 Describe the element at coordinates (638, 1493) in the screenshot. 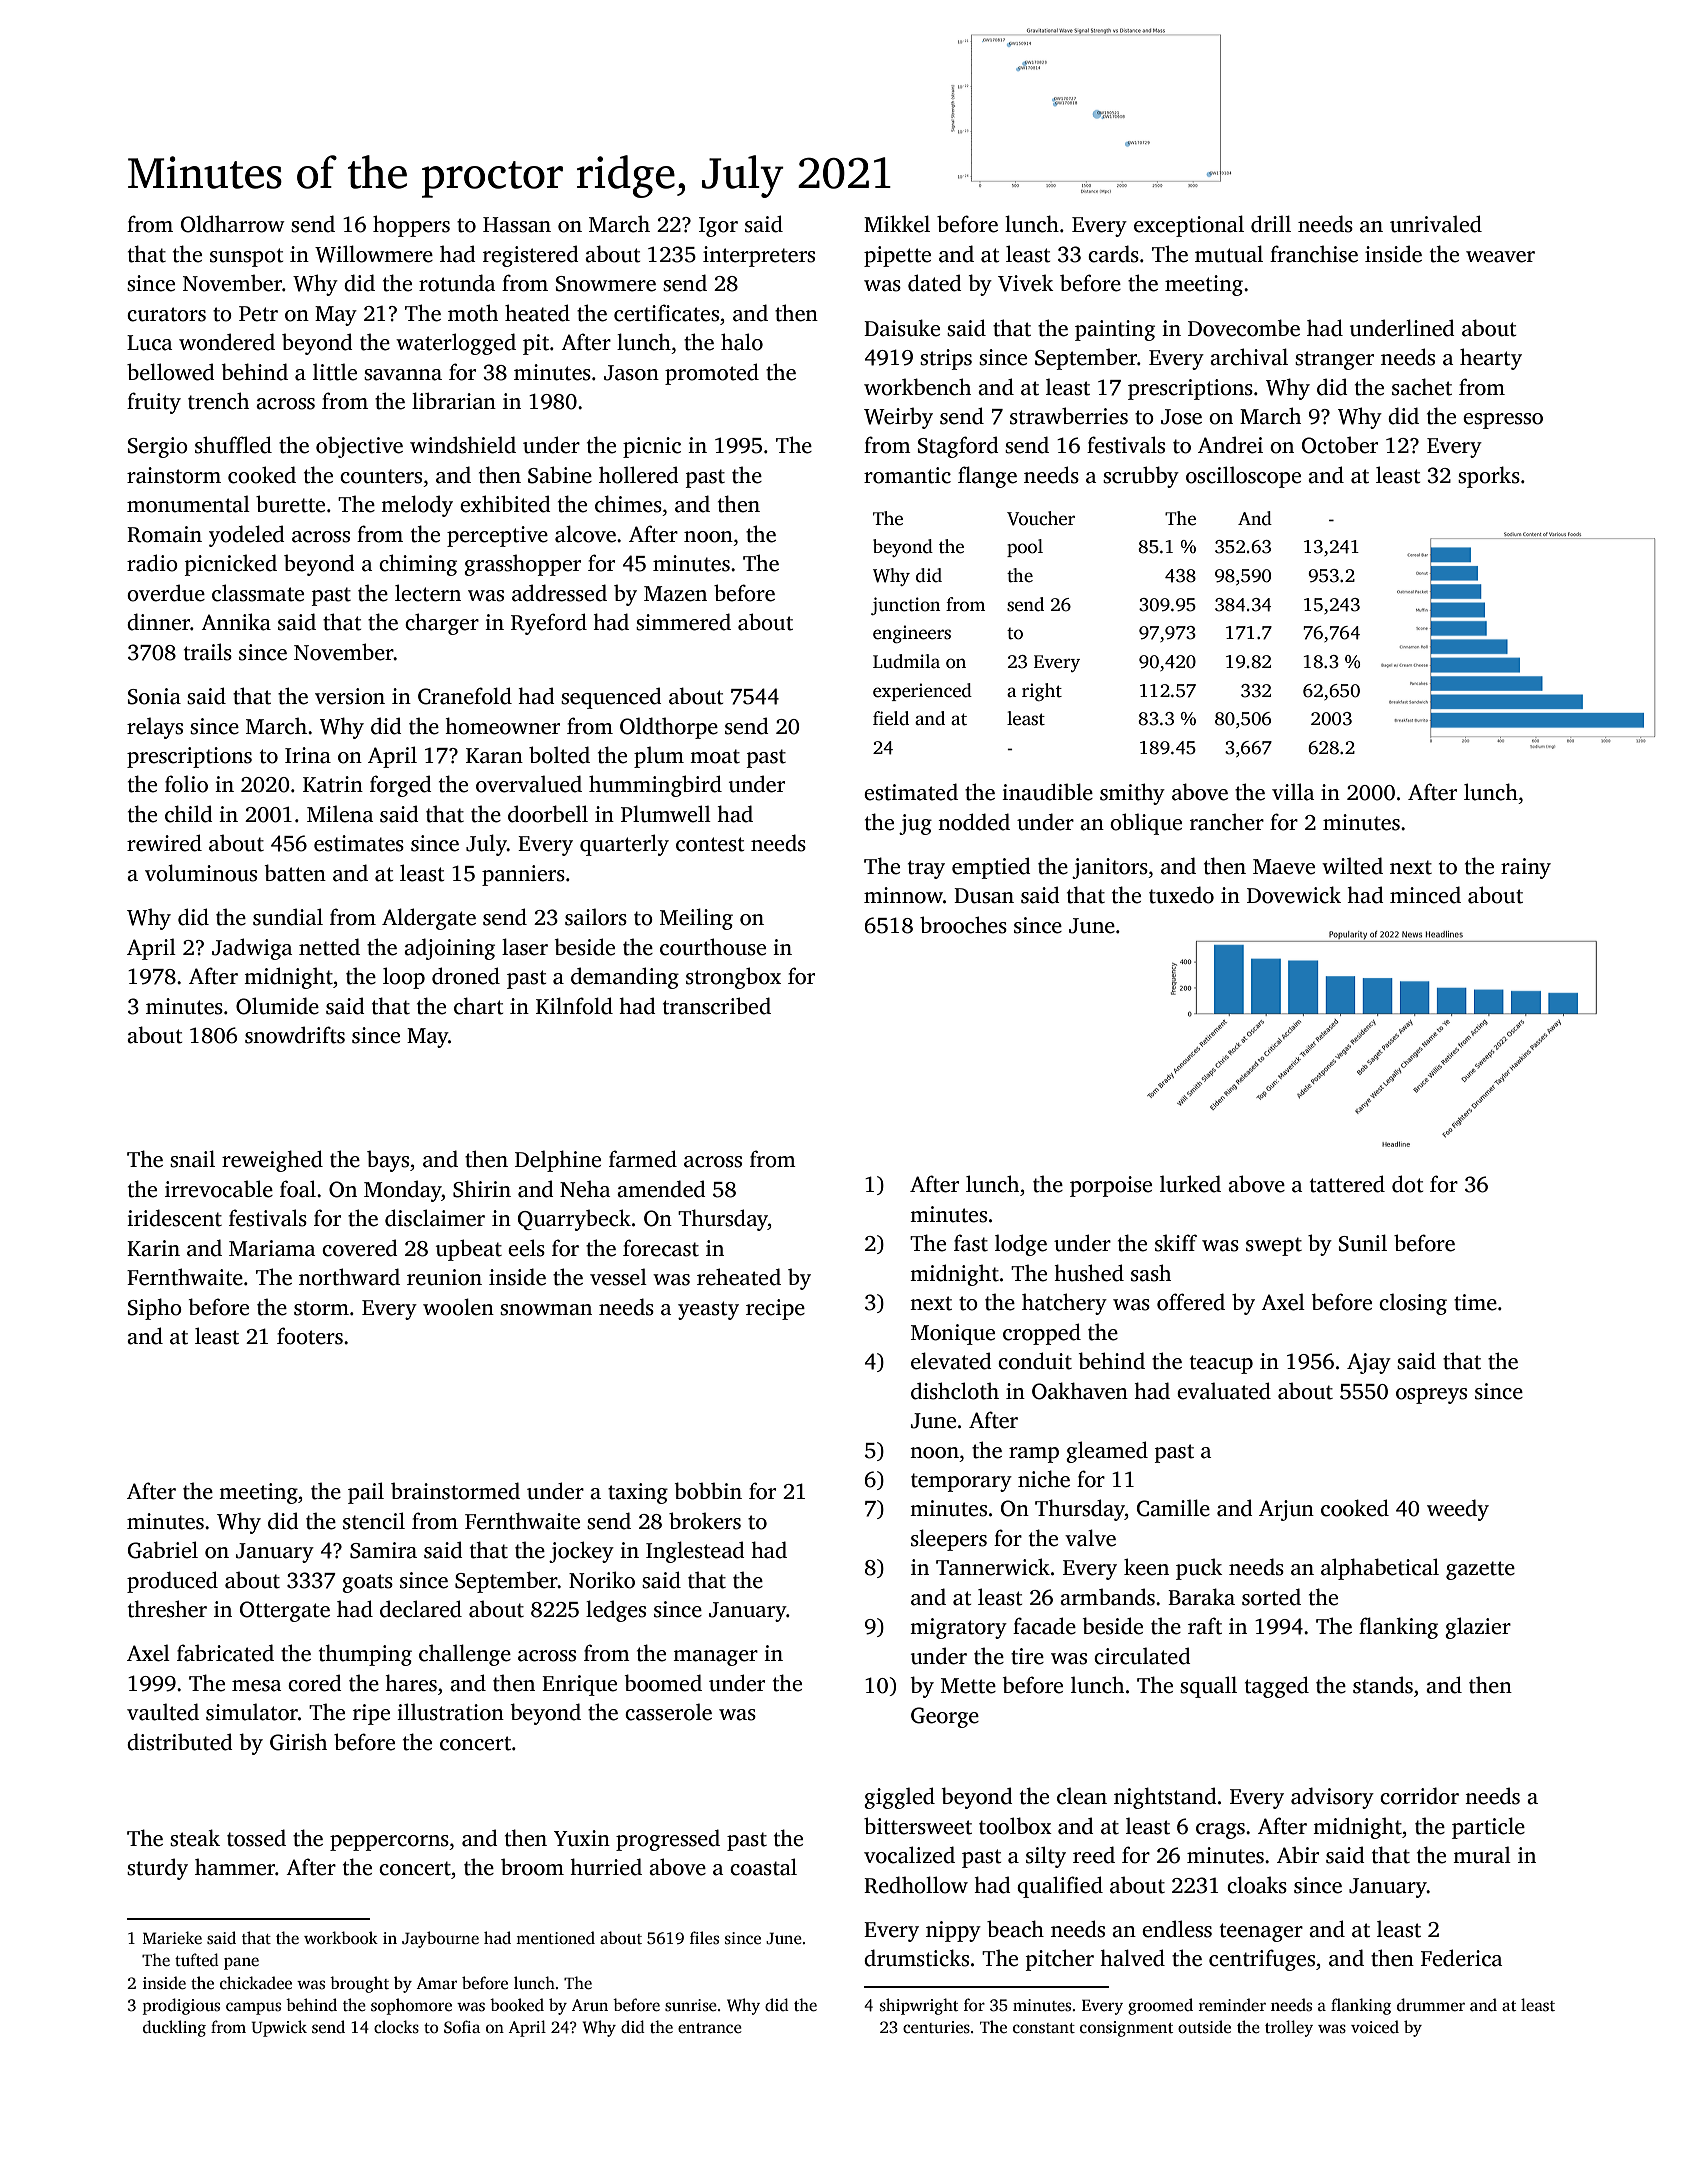

I see `taxing` at that location.
